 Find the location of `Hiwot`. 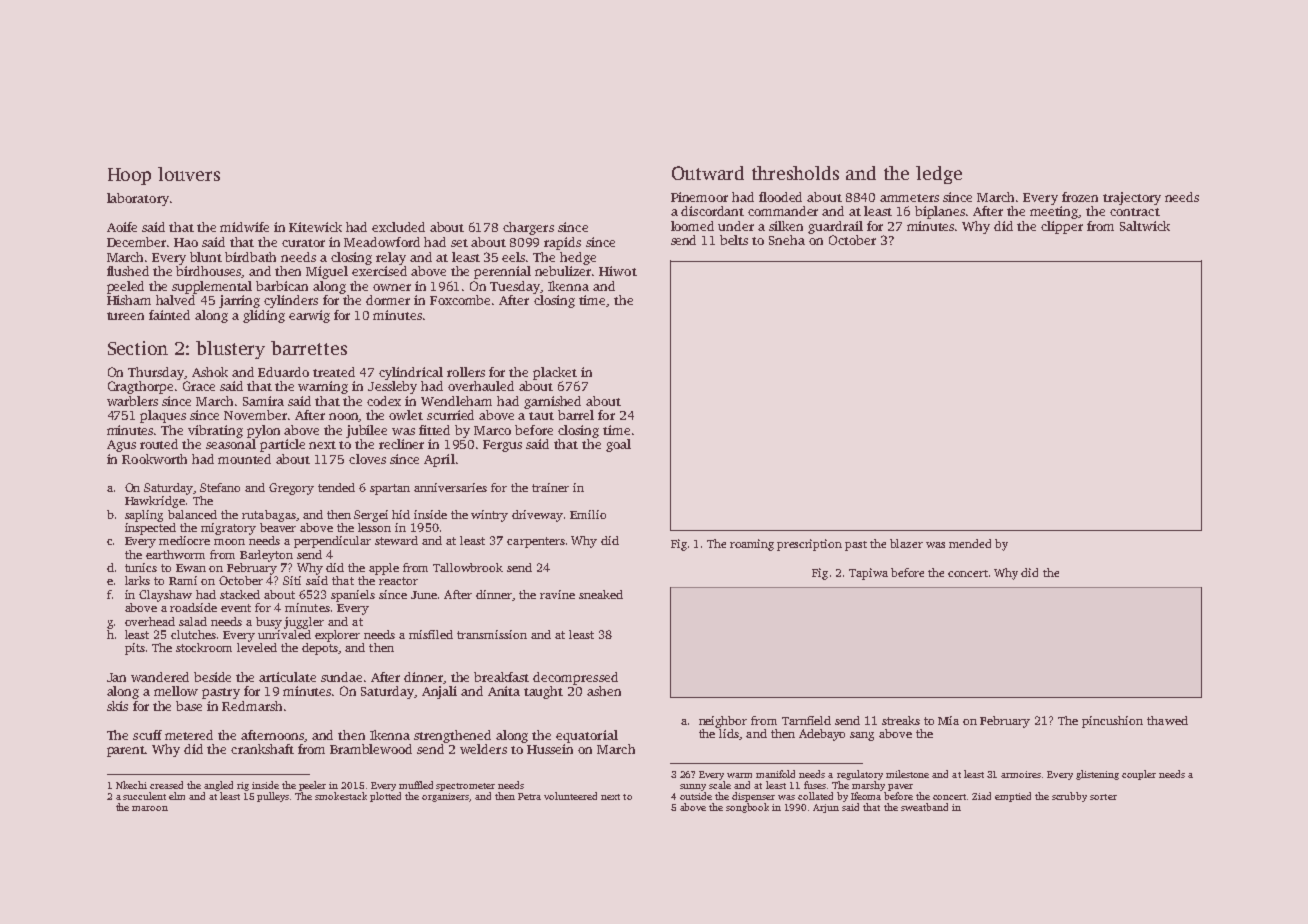

Hiwot is located at coordinates (618, 271).
